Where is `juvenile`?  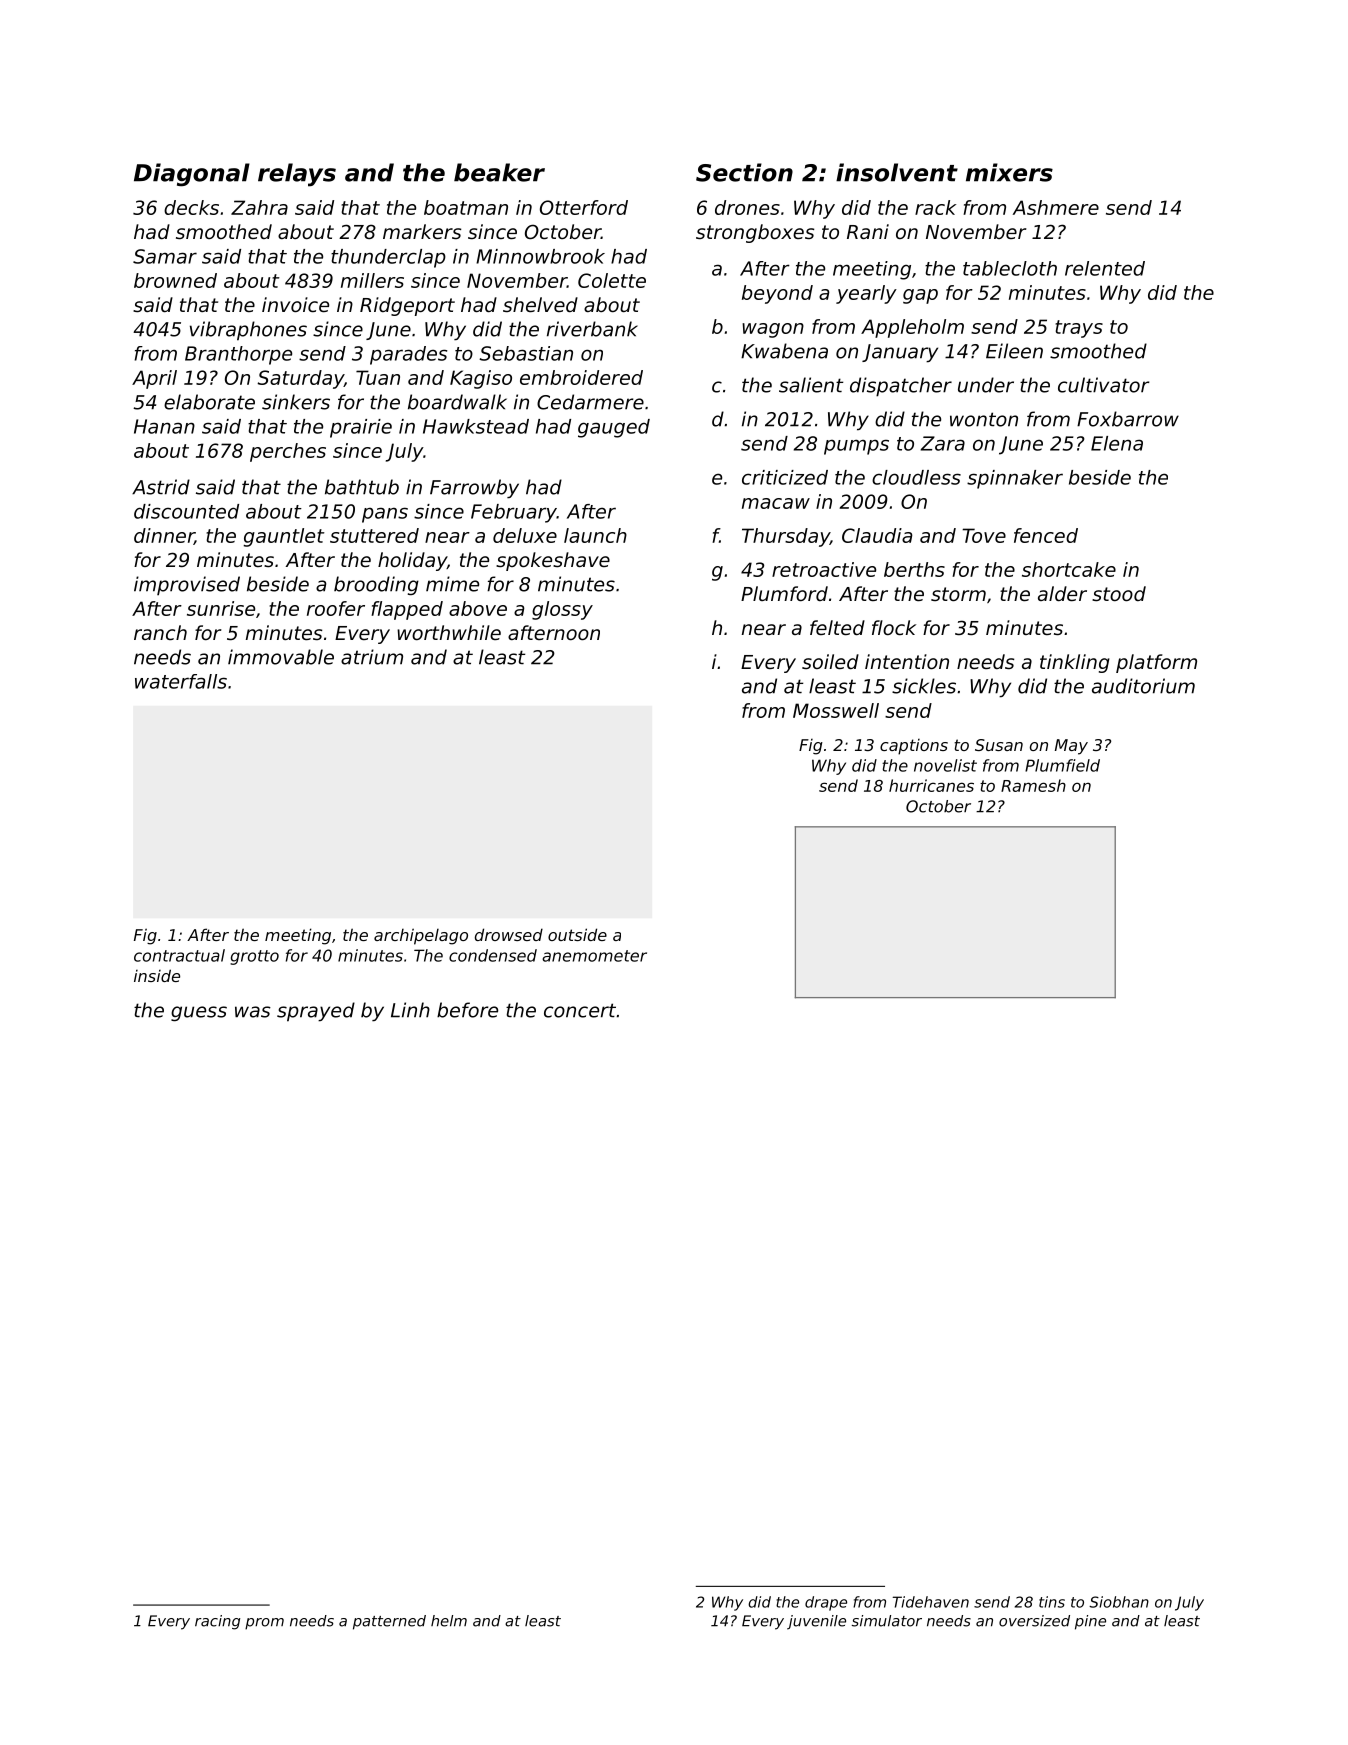
juvenile is located at coordinates (816, 1622).
